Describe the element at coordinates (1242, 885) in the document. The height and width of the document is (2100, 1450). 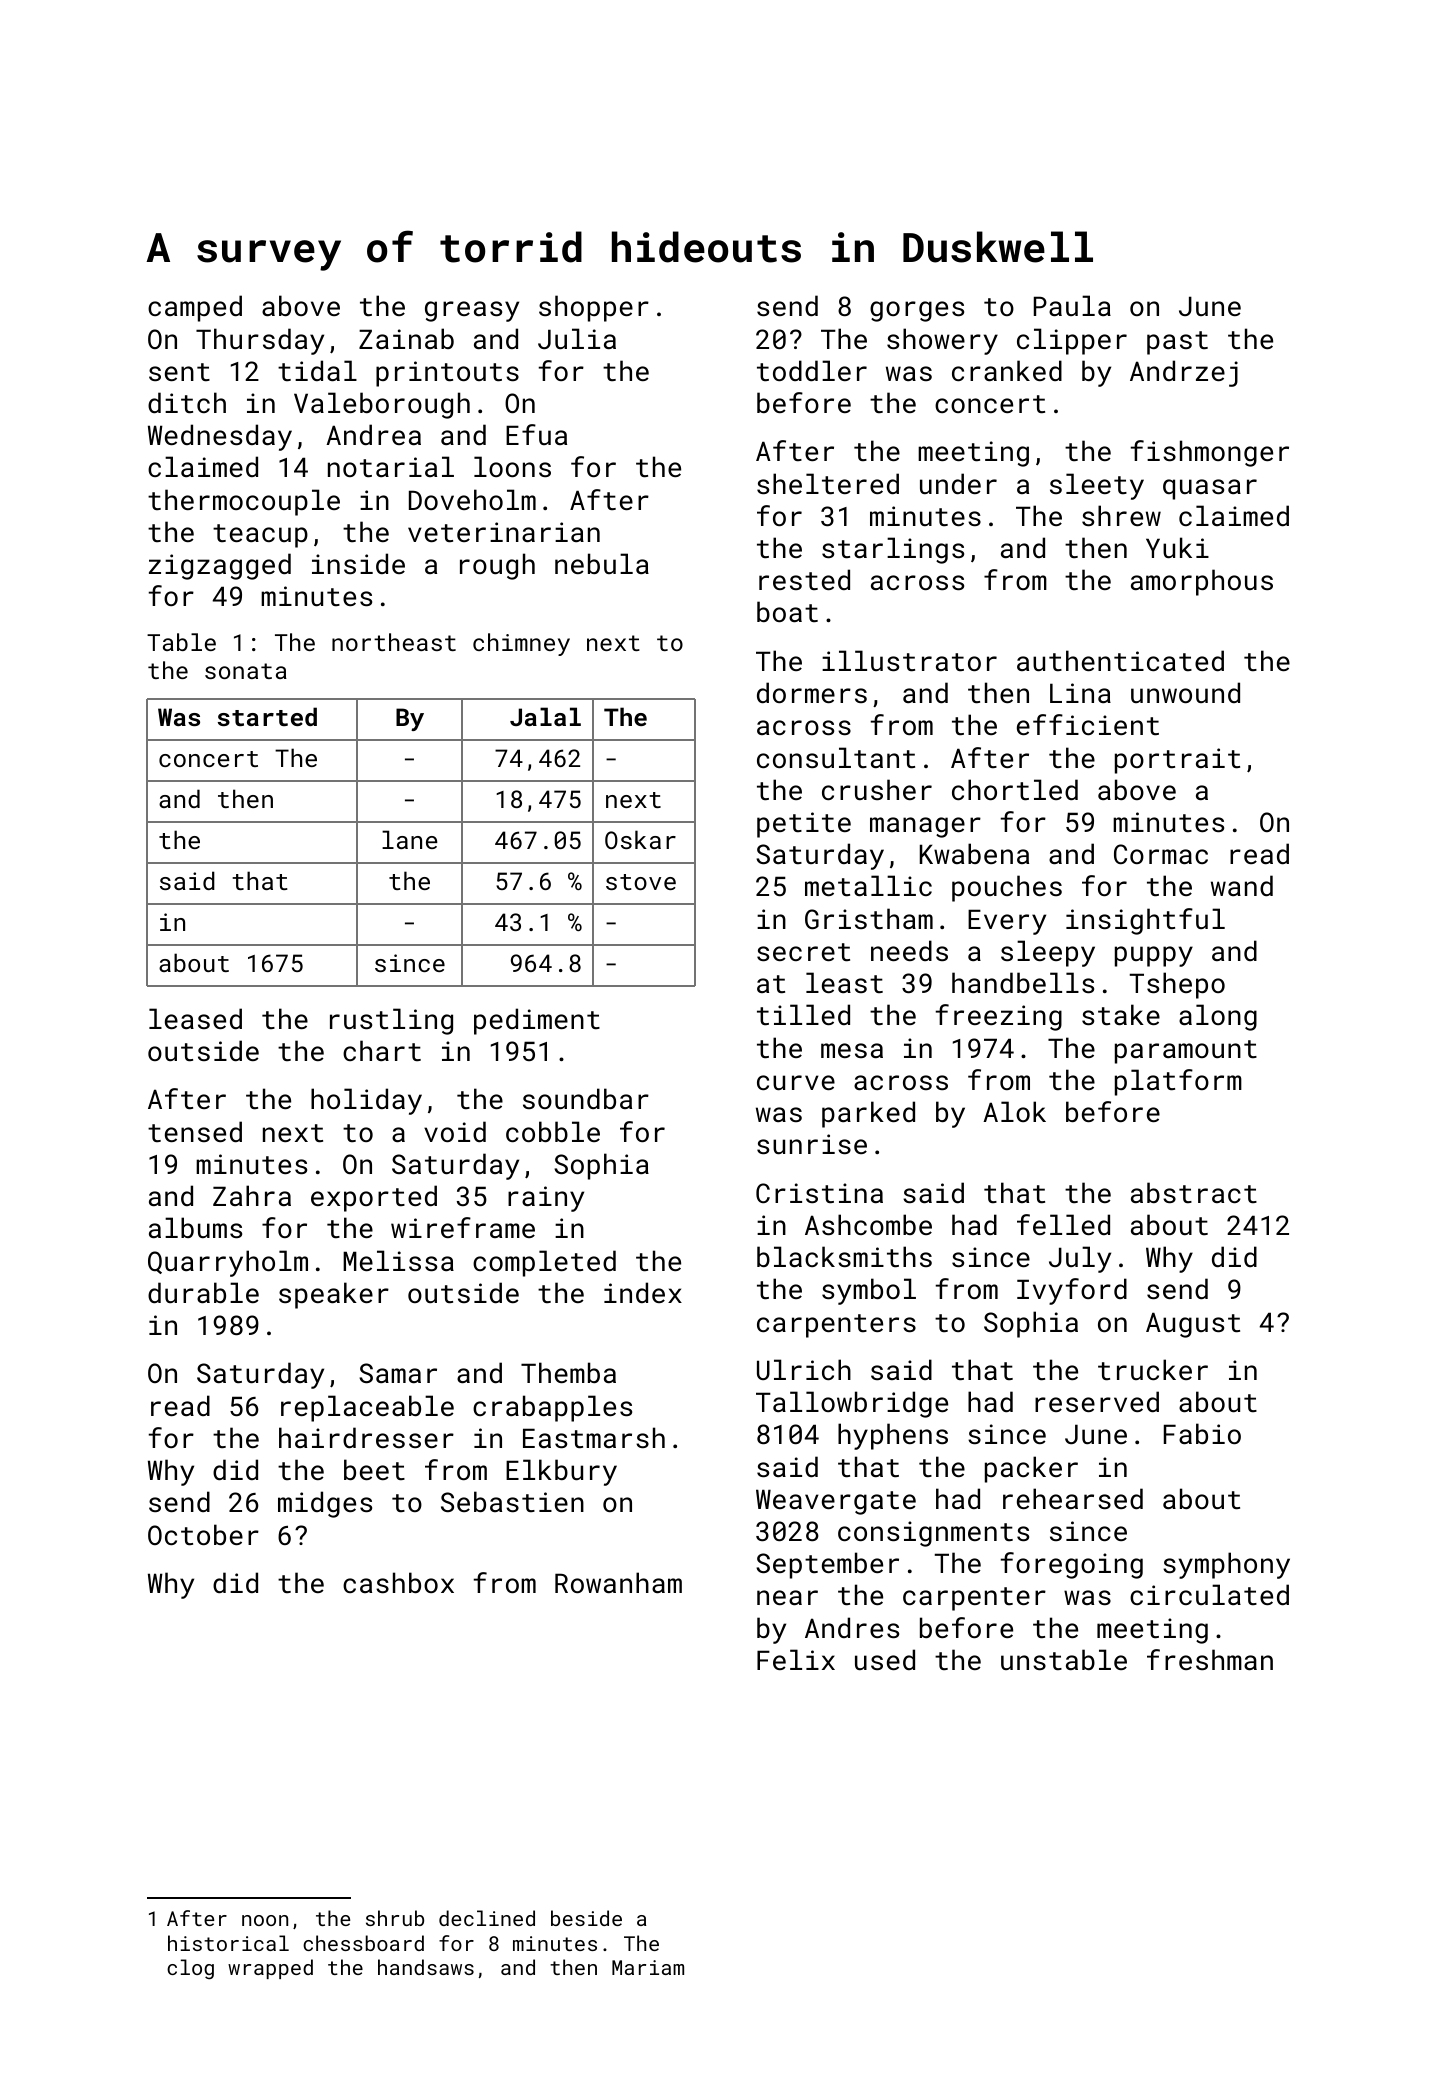
I see `wand` at that location.
